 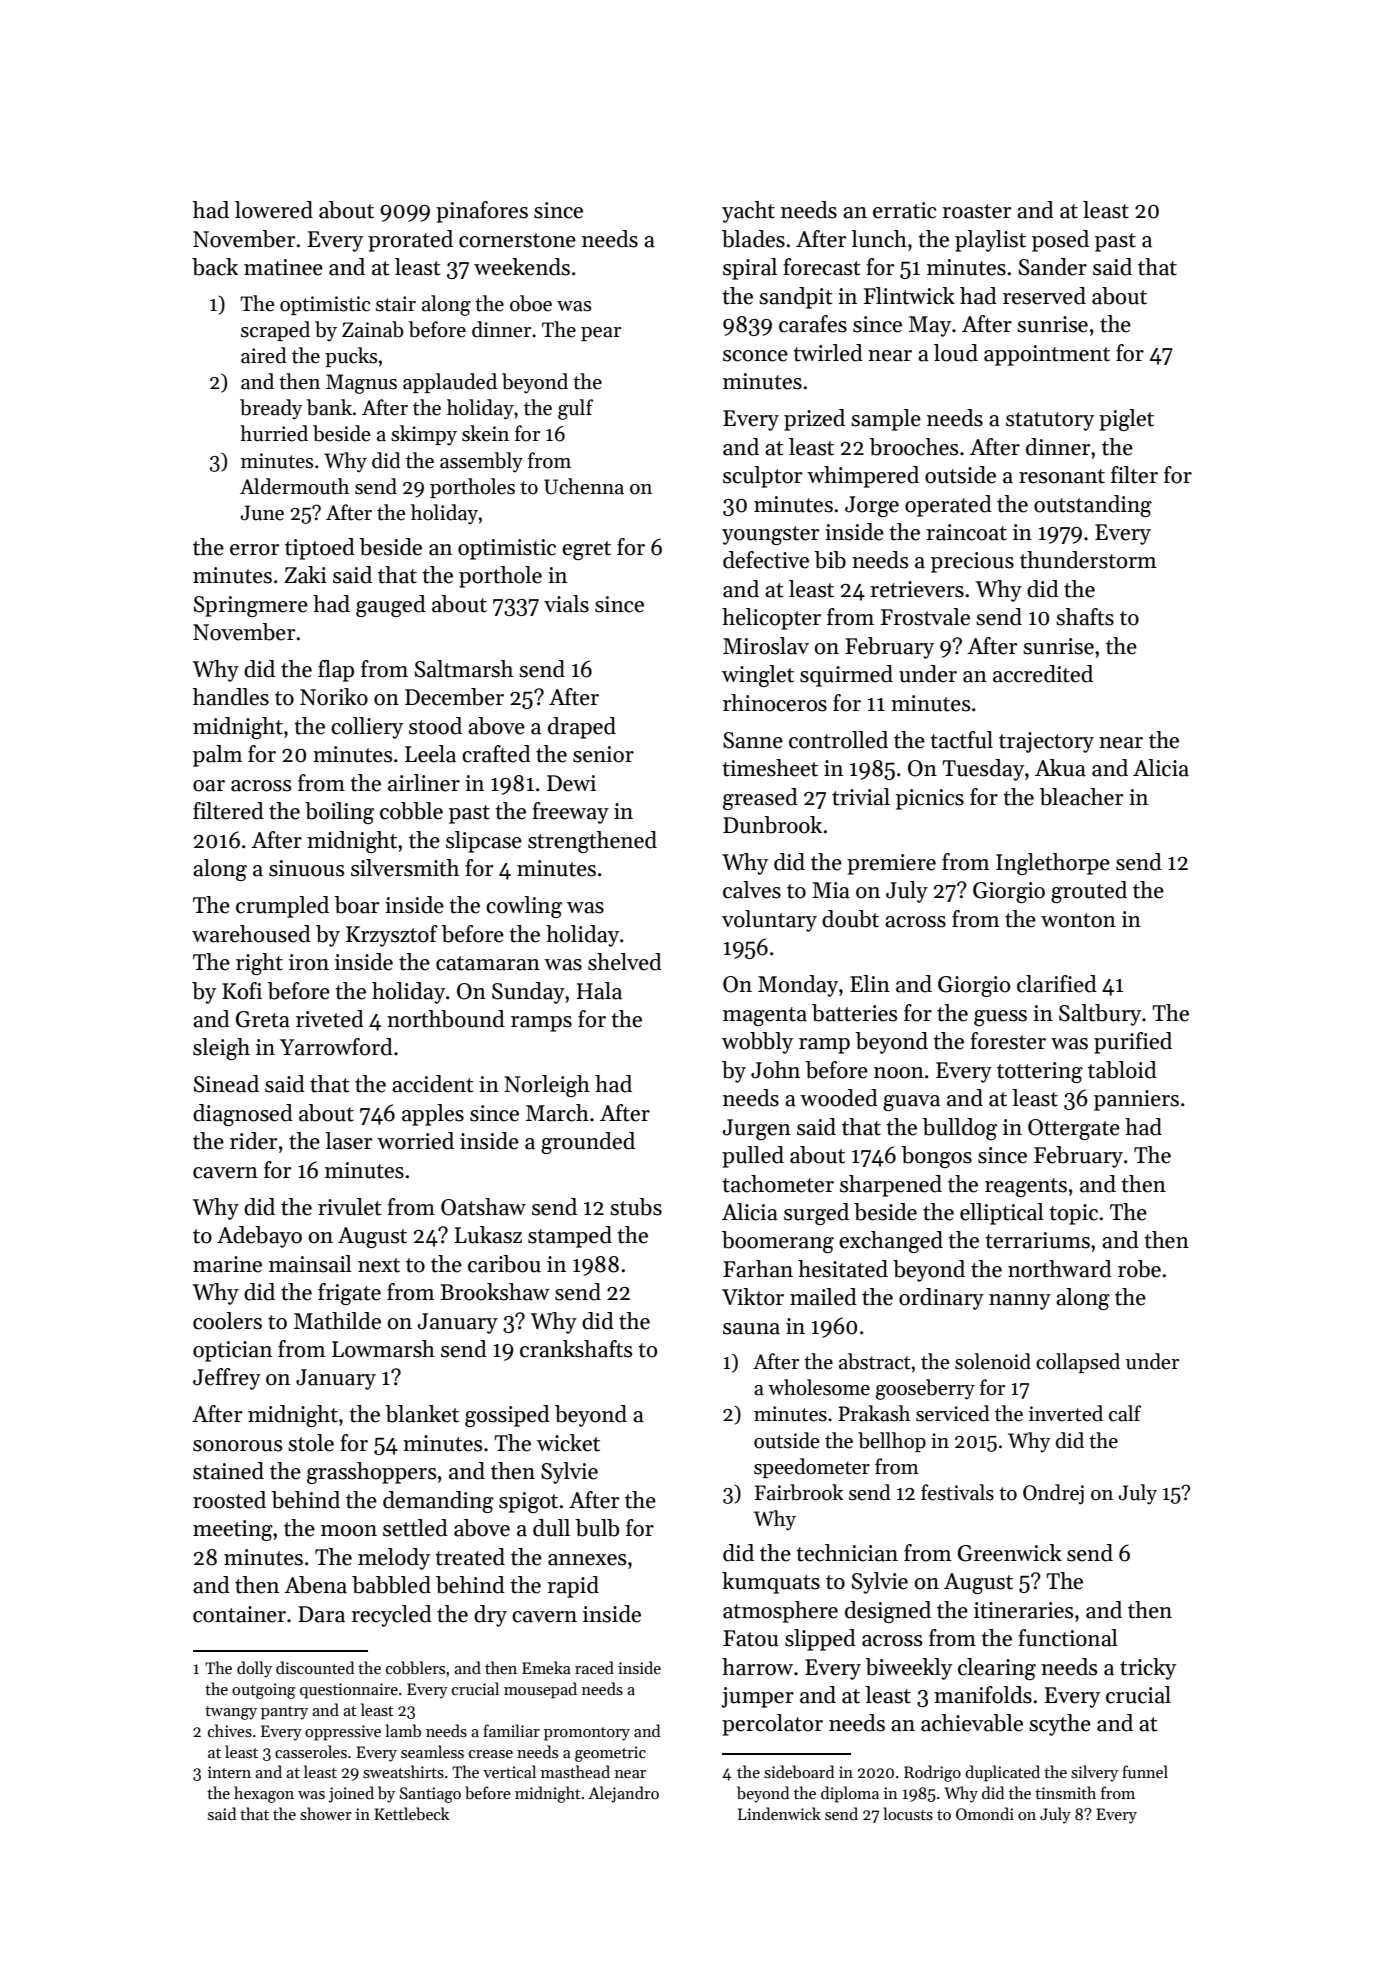 I want to click on Springmere, so click(x=251, y=606).
